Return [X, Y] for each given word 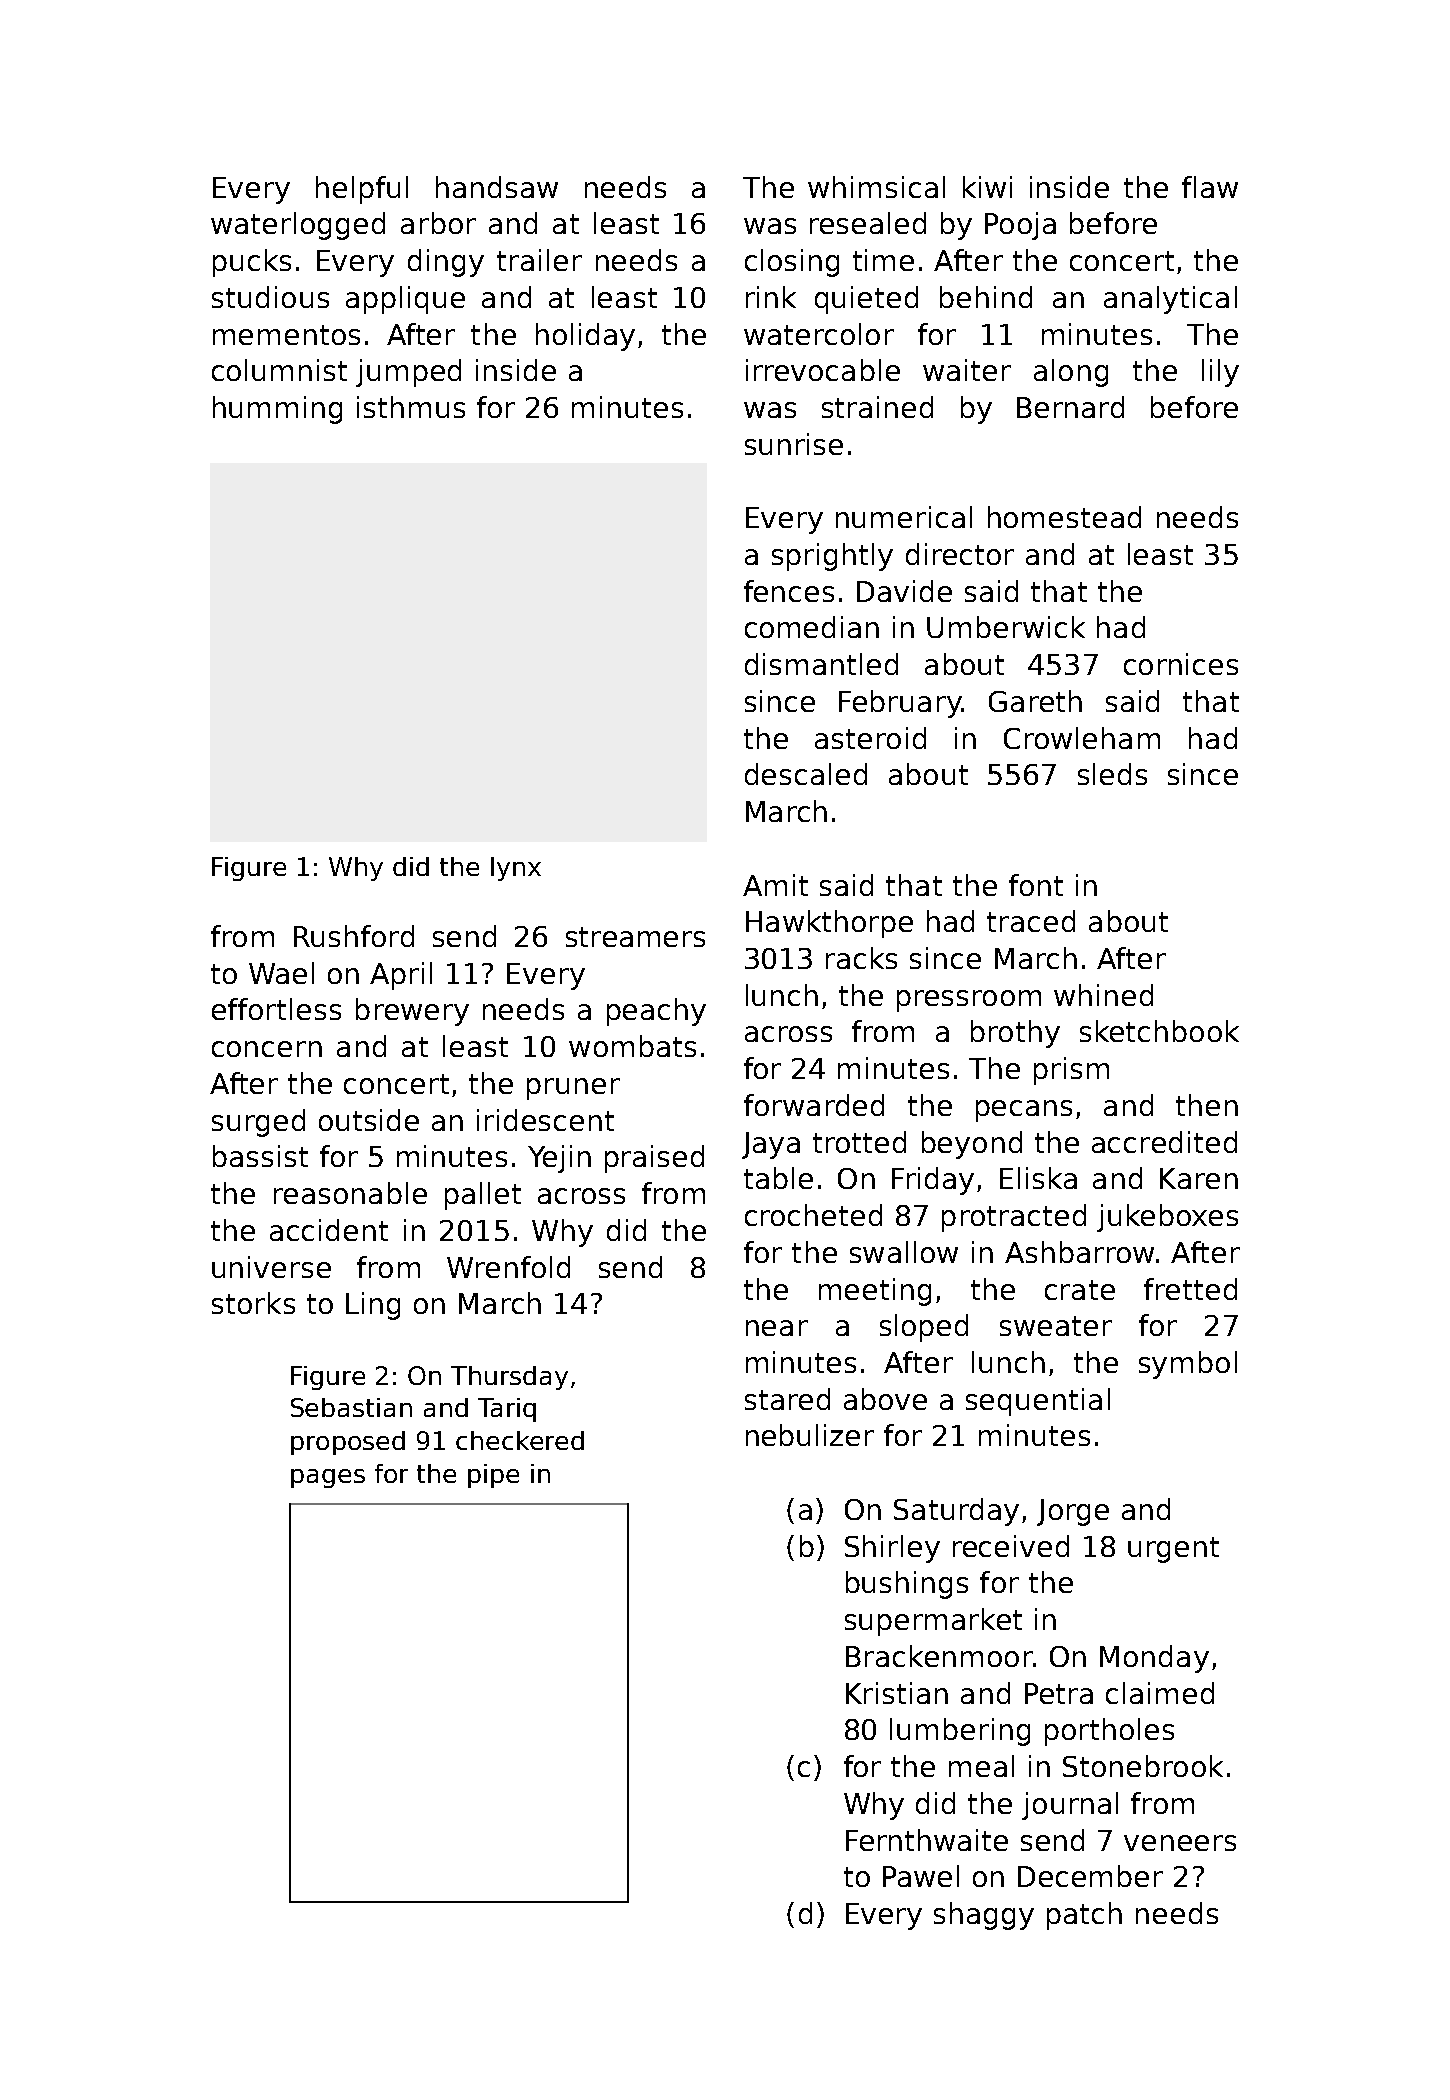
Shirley [892, 1549]
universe [271, 1267]
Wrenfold [508, 1267]
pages [328, 1478]
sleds [1112, 774]
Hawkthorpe [829, 924]
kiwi [987, 187]
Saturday [956, 1512]
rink [771, 297]
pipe [493, 1476]
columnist [279, 370]
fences [789, 591]
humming [277, 410]
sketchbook [1159, 1031]
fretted [1190, 1289]
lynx [516, 869]
